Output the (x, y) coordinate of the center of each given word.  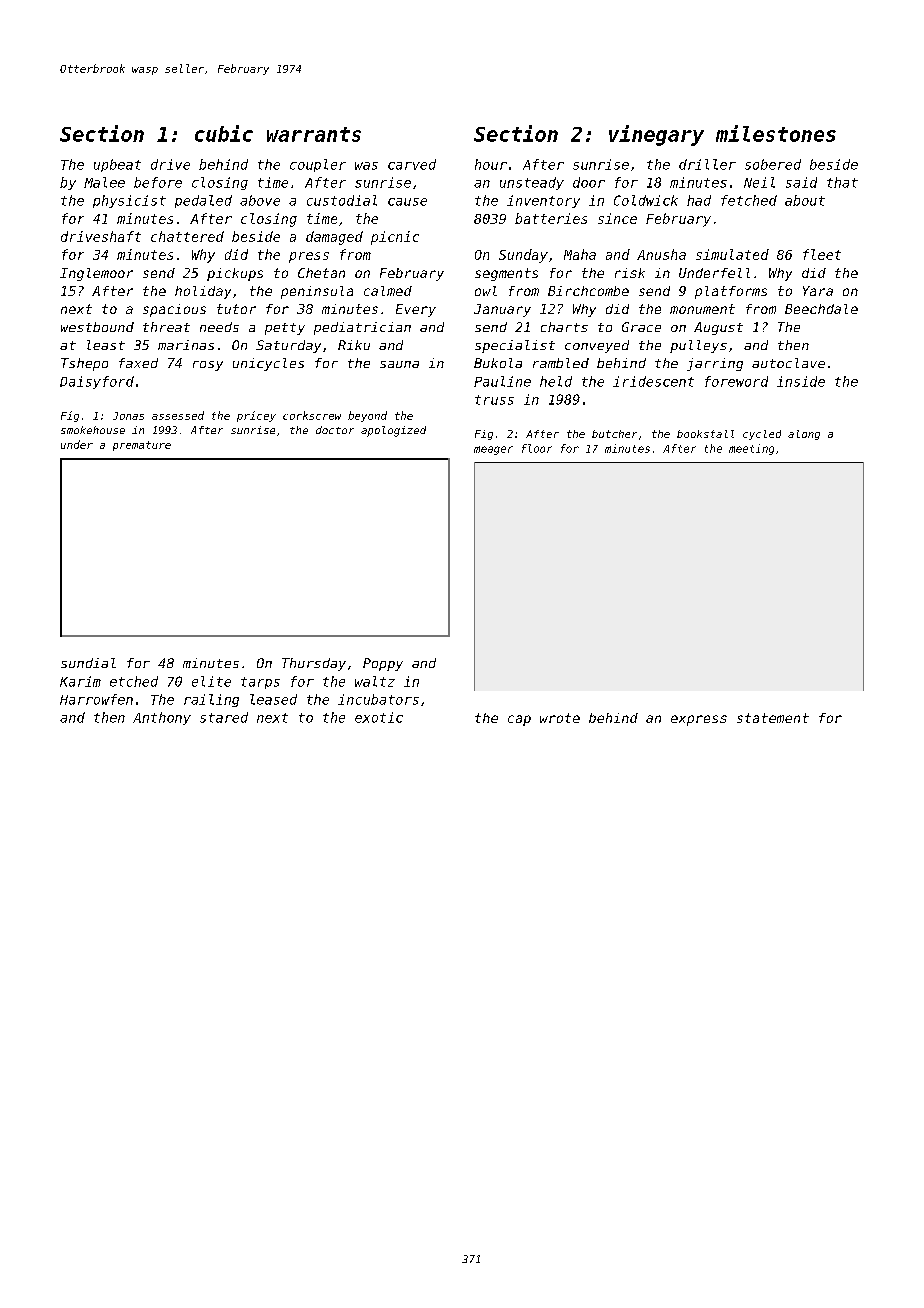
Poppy (383, 664)
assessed (178, 415)
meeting (751, 449)
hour (491, 164)
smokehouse (93, 430)
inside (801, 381)
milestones (776, 133)
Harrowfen (96, 699)
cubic (224, 133)
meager (493, 450)
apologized (393, 431)
